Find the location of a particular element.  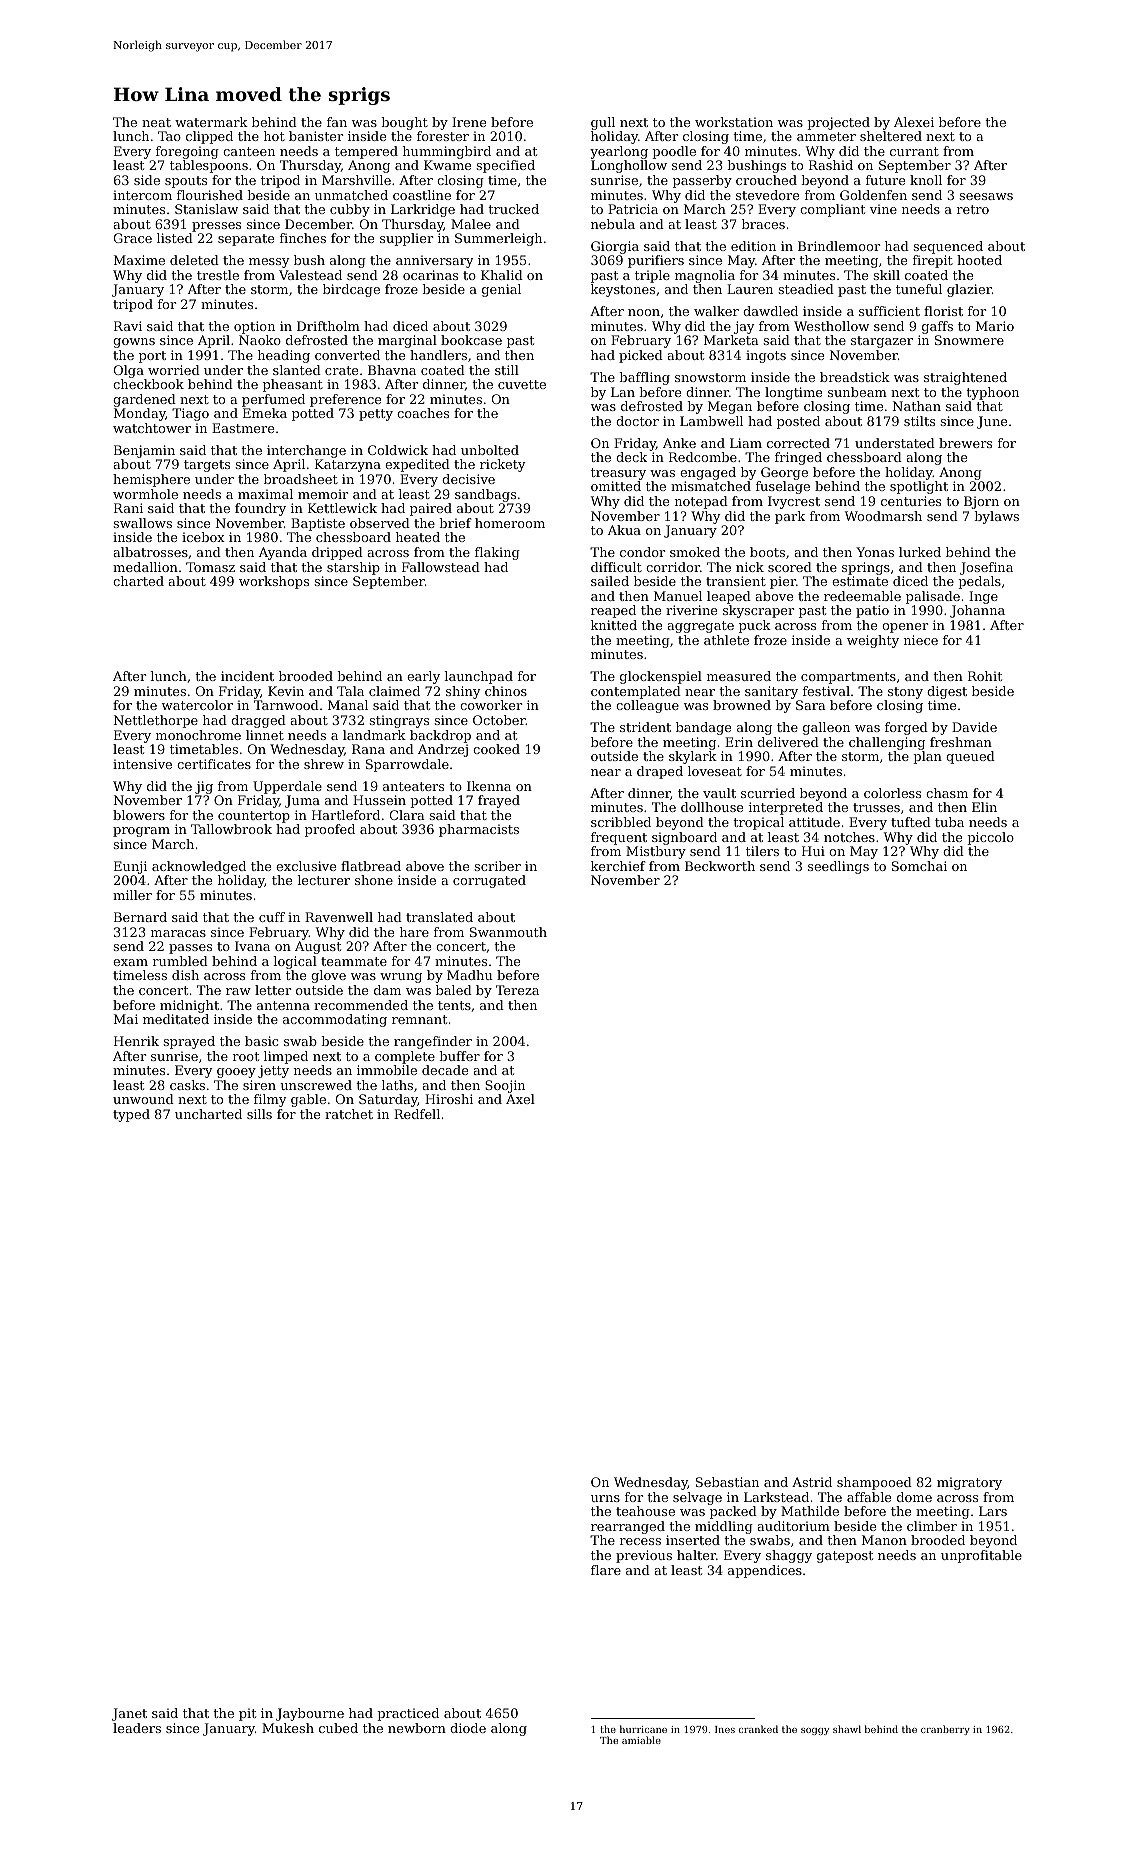

cranberry is located at coordinates (945, 1730).
